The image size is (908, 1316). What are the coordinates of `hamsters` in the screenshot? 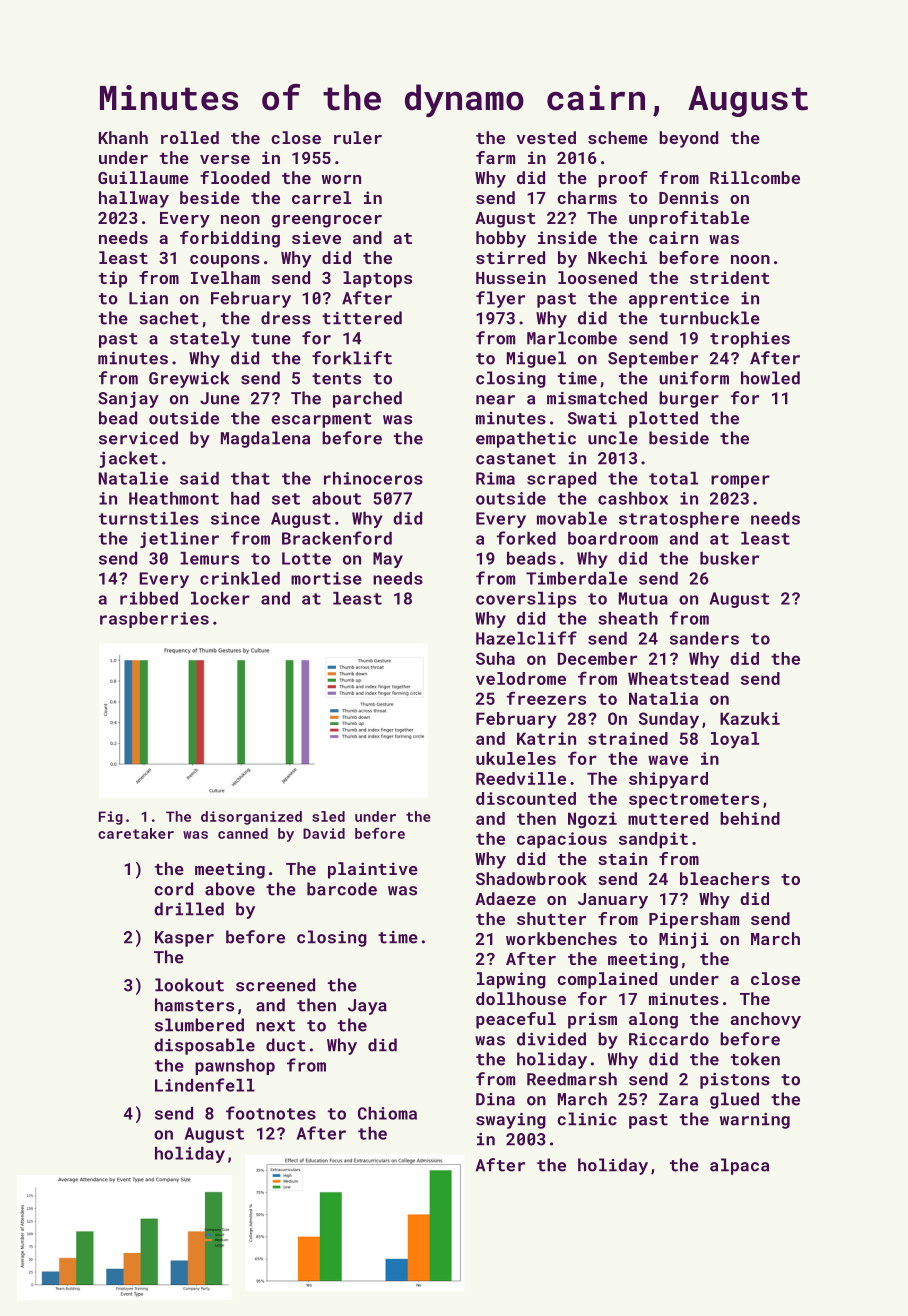 It's located at (194, 1005).
